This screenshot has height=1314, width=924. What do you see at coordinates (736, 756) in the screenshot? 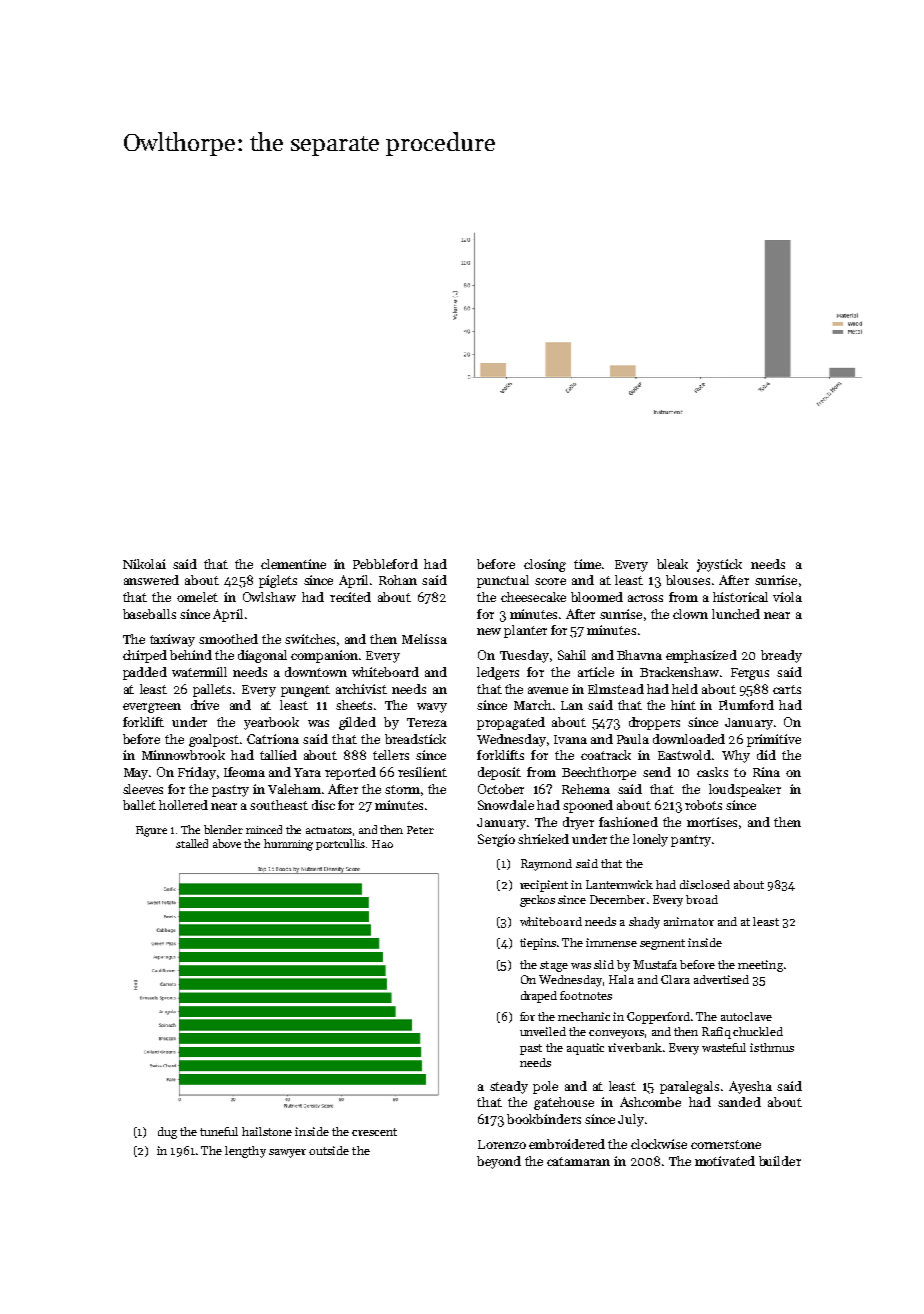
I see `Why` at bounding box center [736, 756].
